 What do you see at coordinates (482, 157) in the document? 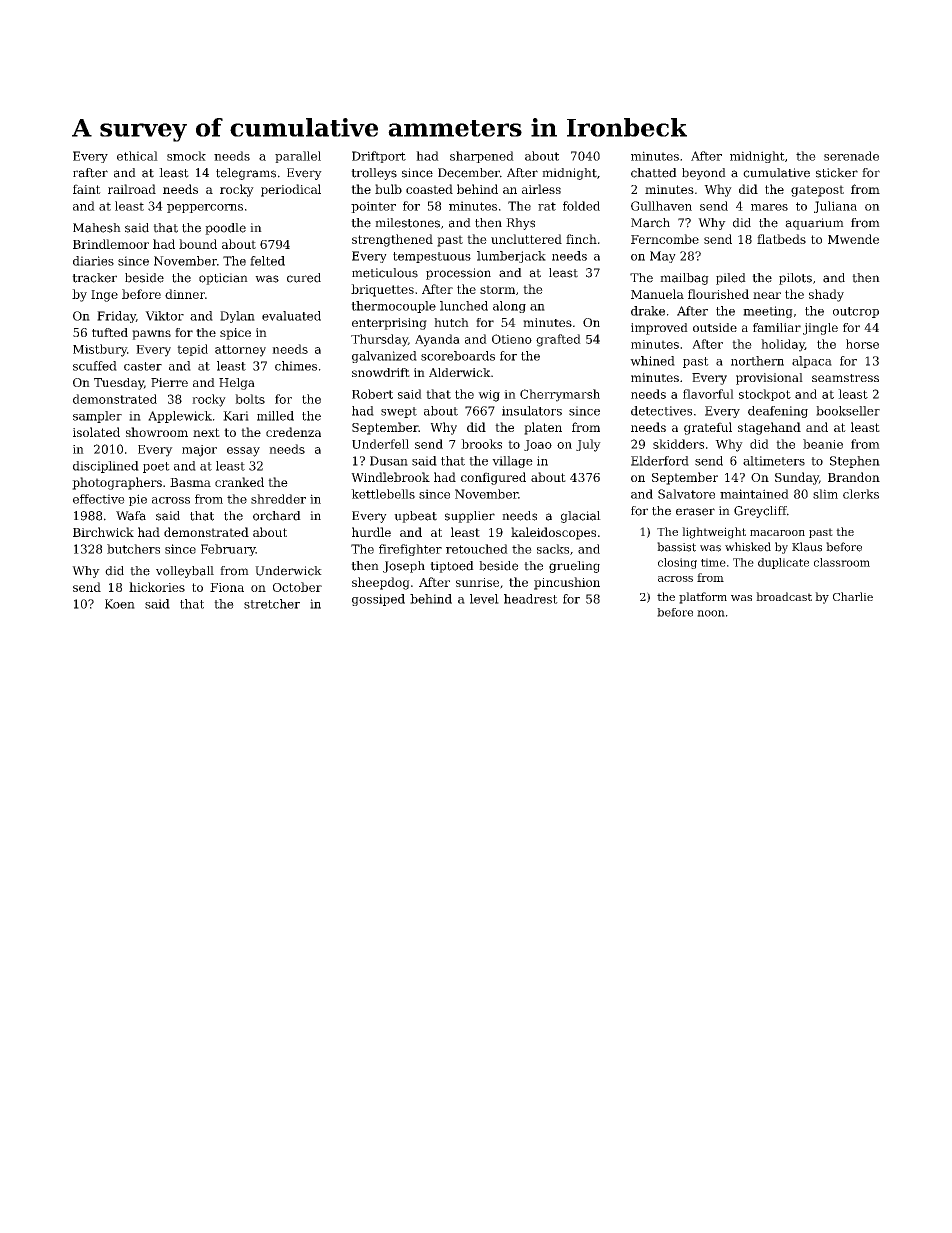
I see `sharpened` at bounding box center [482, 157].
